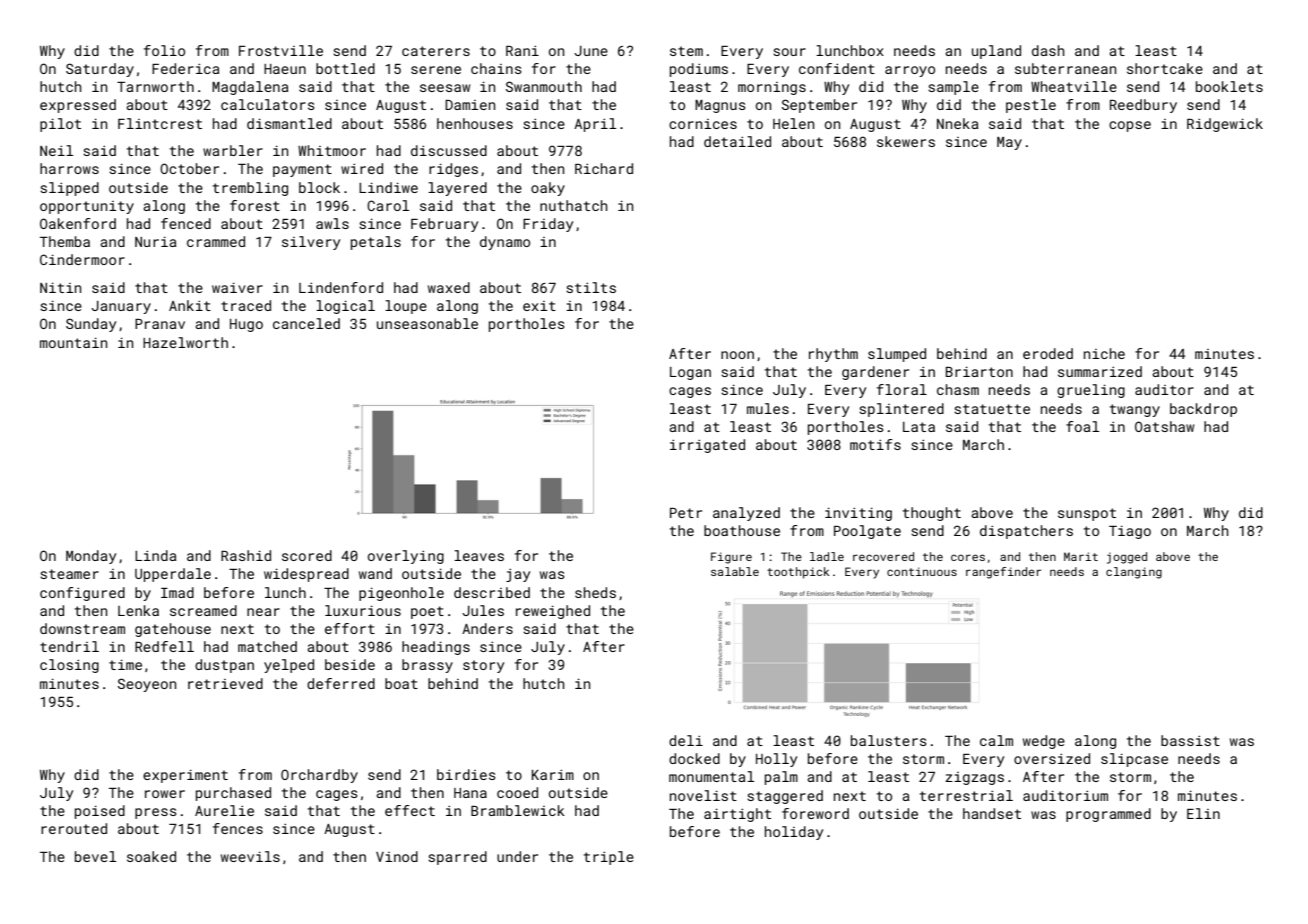 This page has height=924, width=1308. I want to click on chasm, so click(958, 389).
